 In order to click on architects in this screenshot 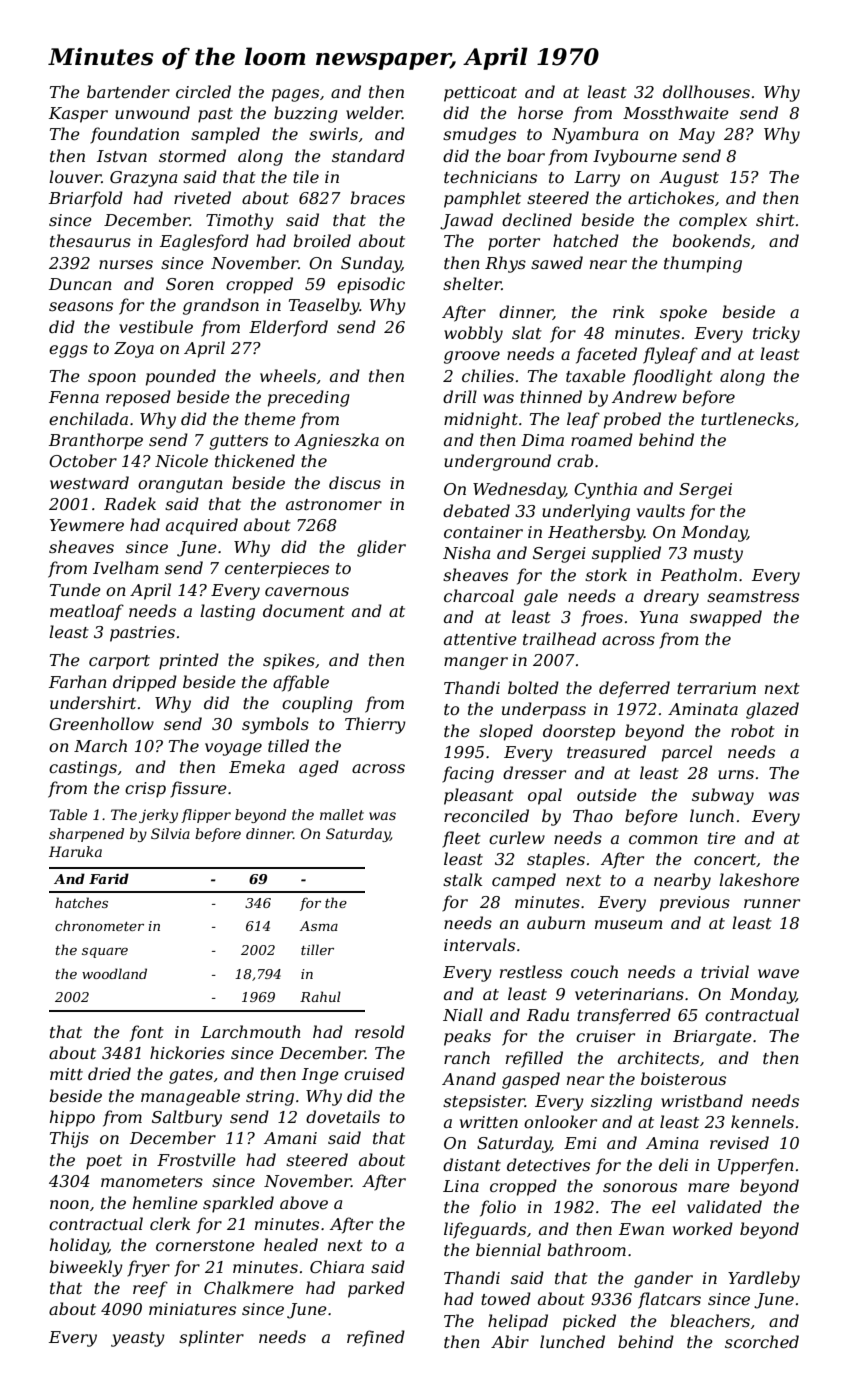, I will do `click(658, 1057)`.
